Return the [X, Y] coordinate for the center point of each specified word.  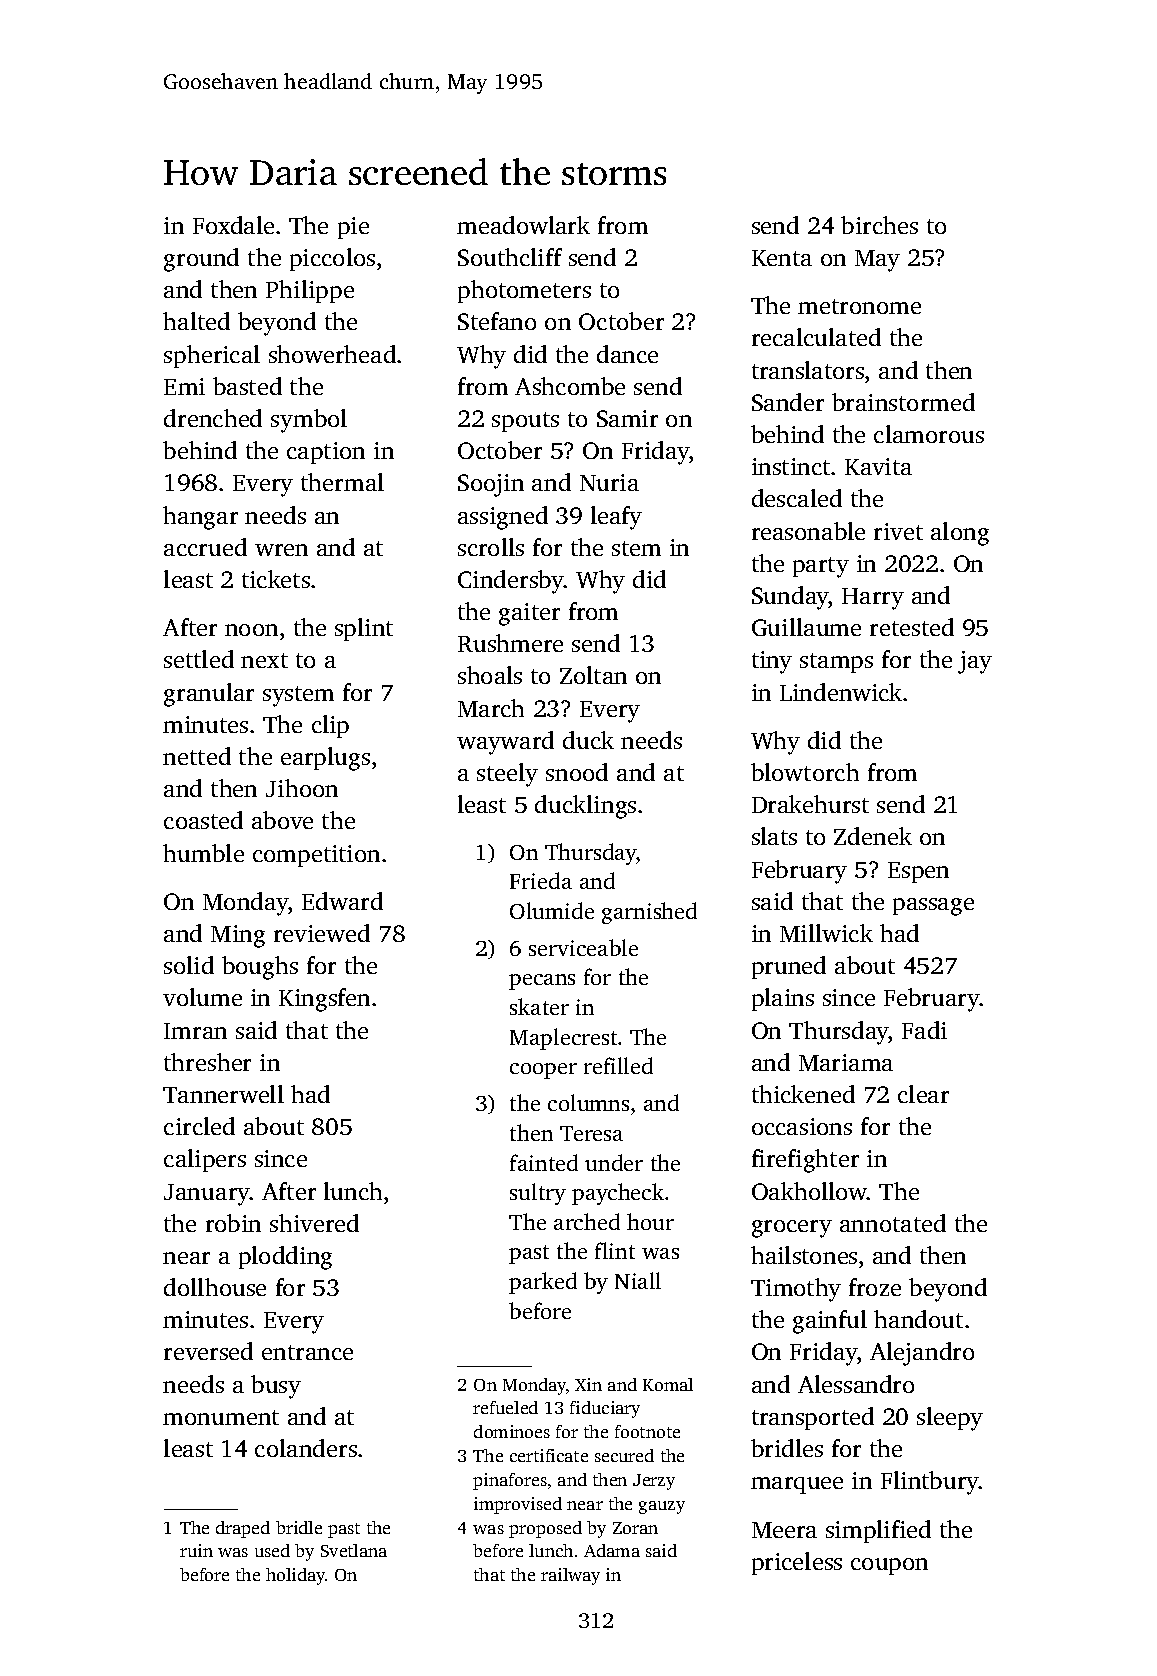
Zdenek [873, 836]
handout [918, 1319]
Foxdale [233, 225]
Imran [195, 1031]
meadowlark [523, 225]
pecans [542, 982]
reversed [208, 1351]
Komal [668, 1384]
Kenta [782, 258]
